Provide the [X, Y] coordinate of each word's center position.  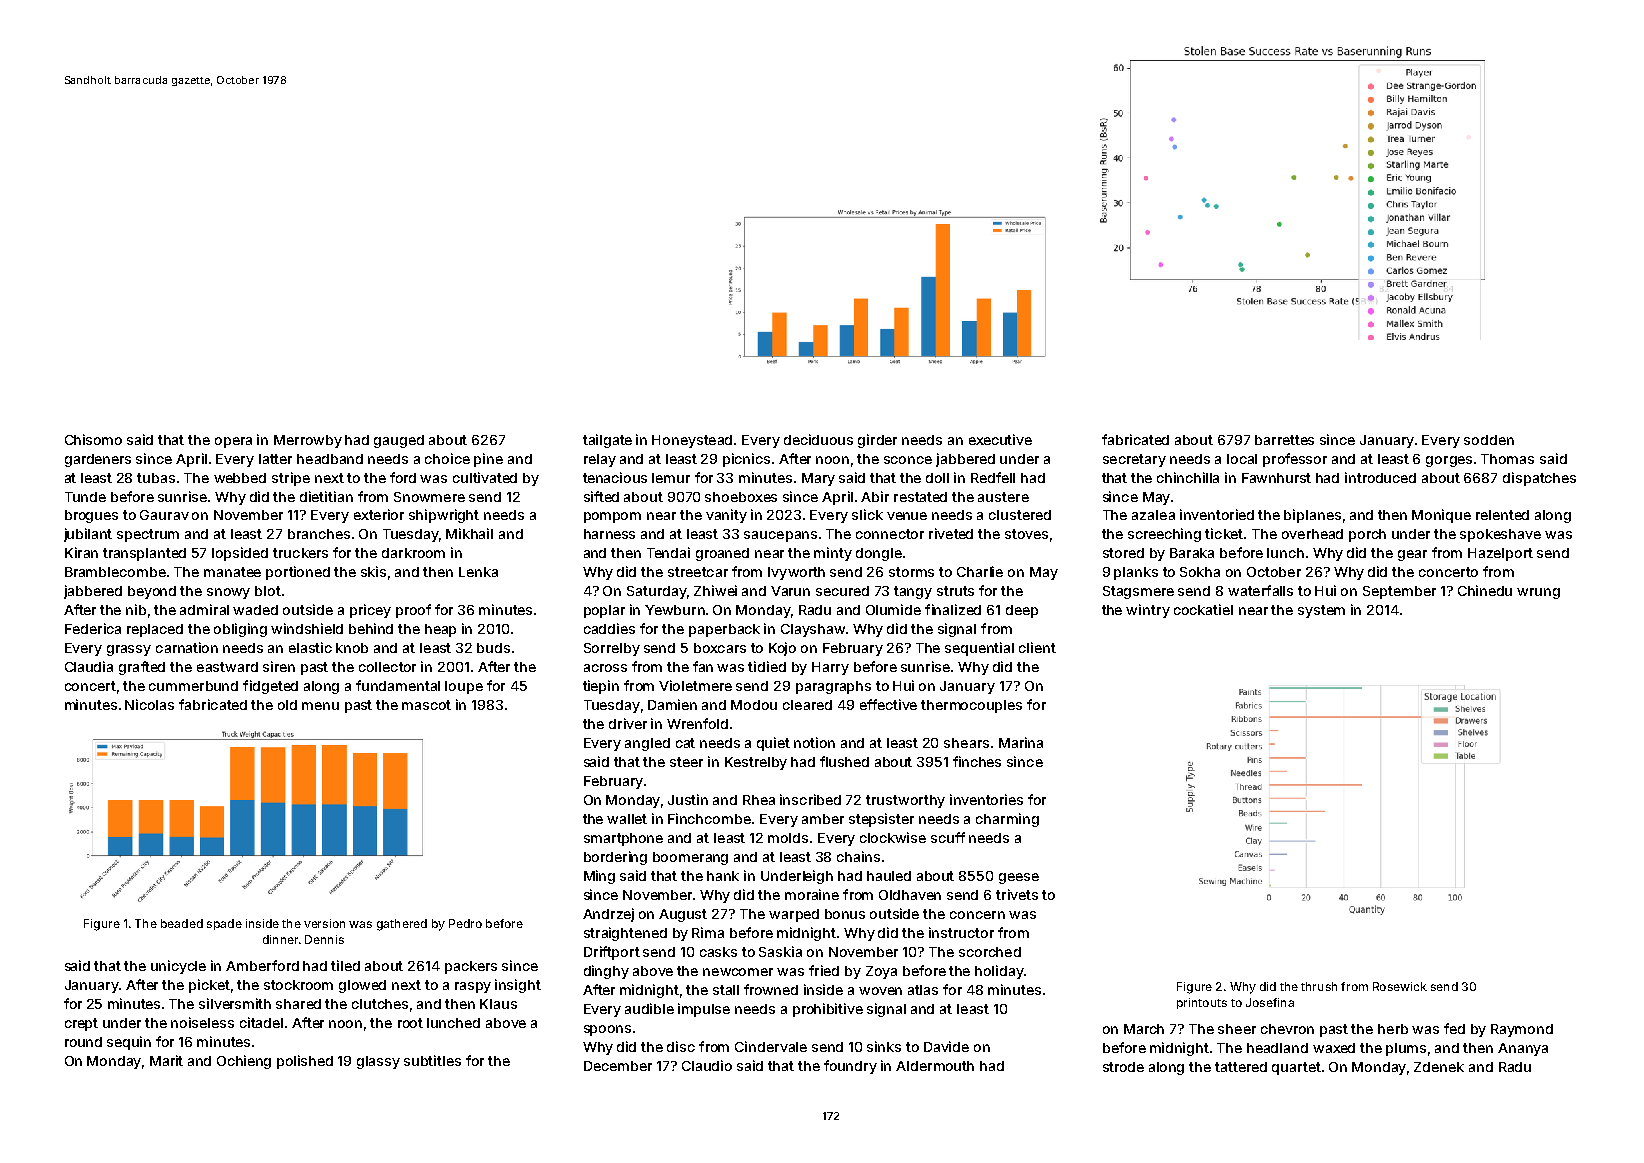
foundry [850, 1067]
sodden [1489, 440]
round [83, 1042]
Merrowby [308, 441]
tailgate [607, 441]
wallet [627, 819]
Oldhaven [910, 895]
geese [1019, 878]
